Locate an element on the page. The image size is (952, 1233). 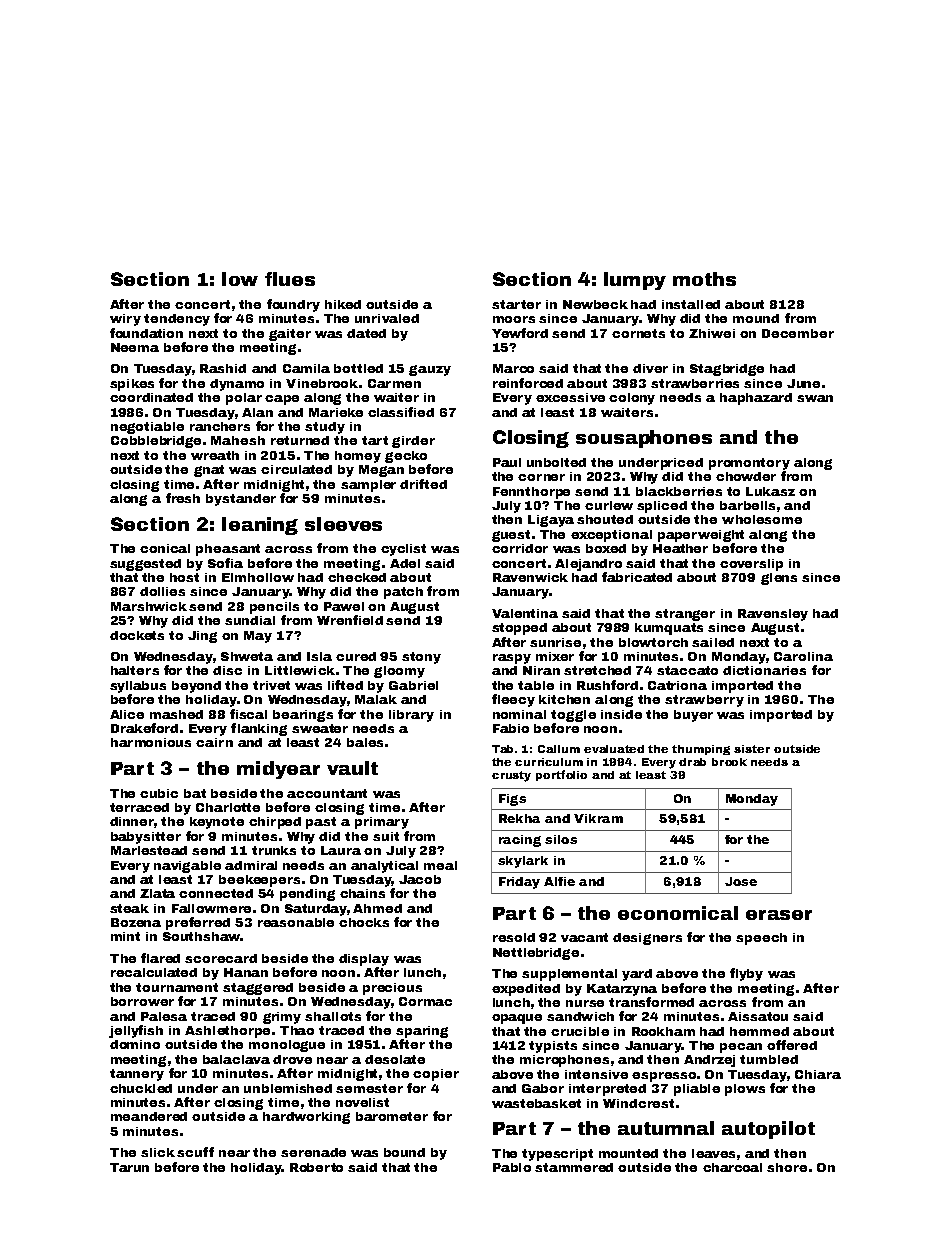
unblemished is located at coordinates (288, 1088).
